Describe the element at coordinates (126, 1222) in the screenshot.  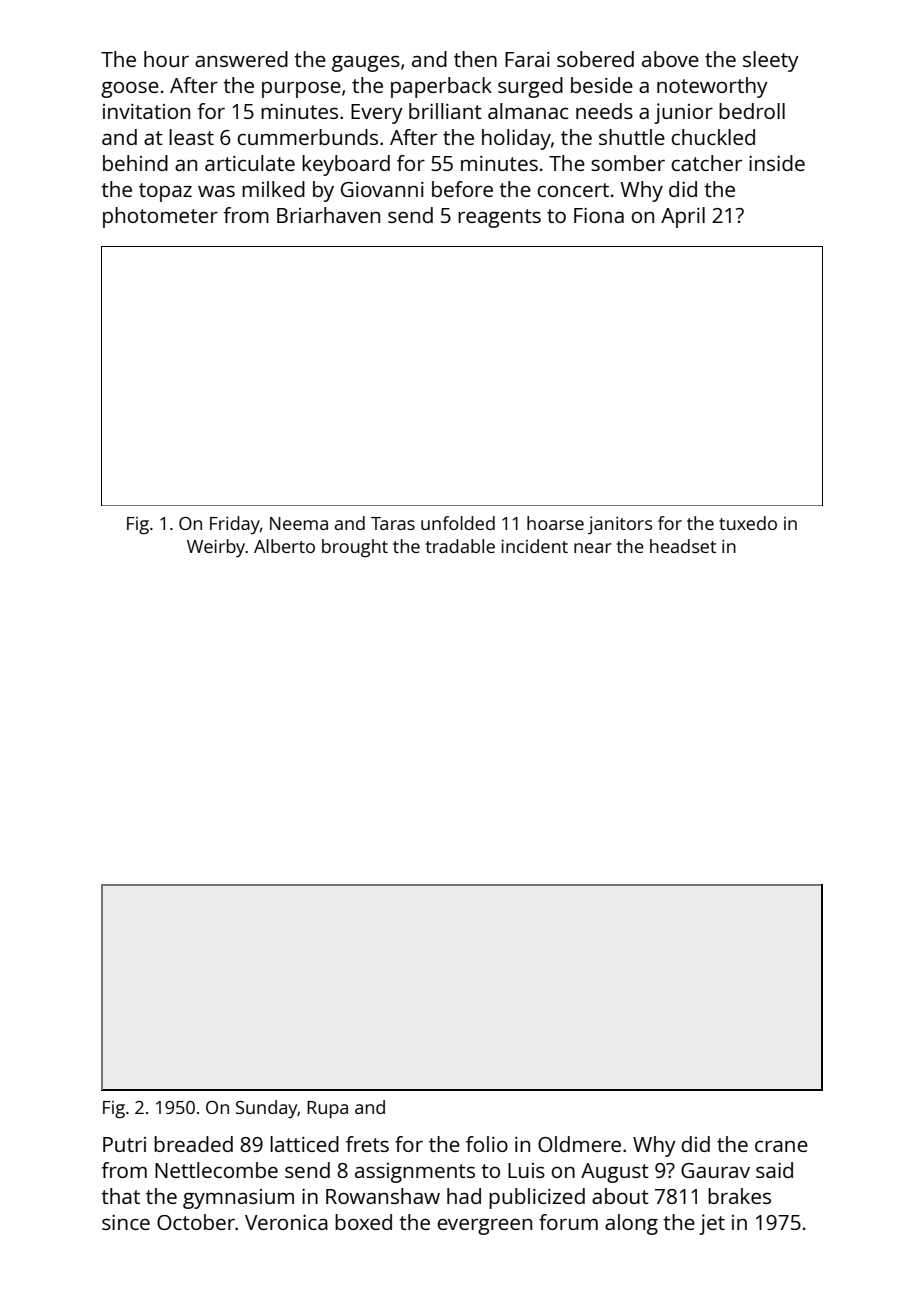
I see `since` at that location.
